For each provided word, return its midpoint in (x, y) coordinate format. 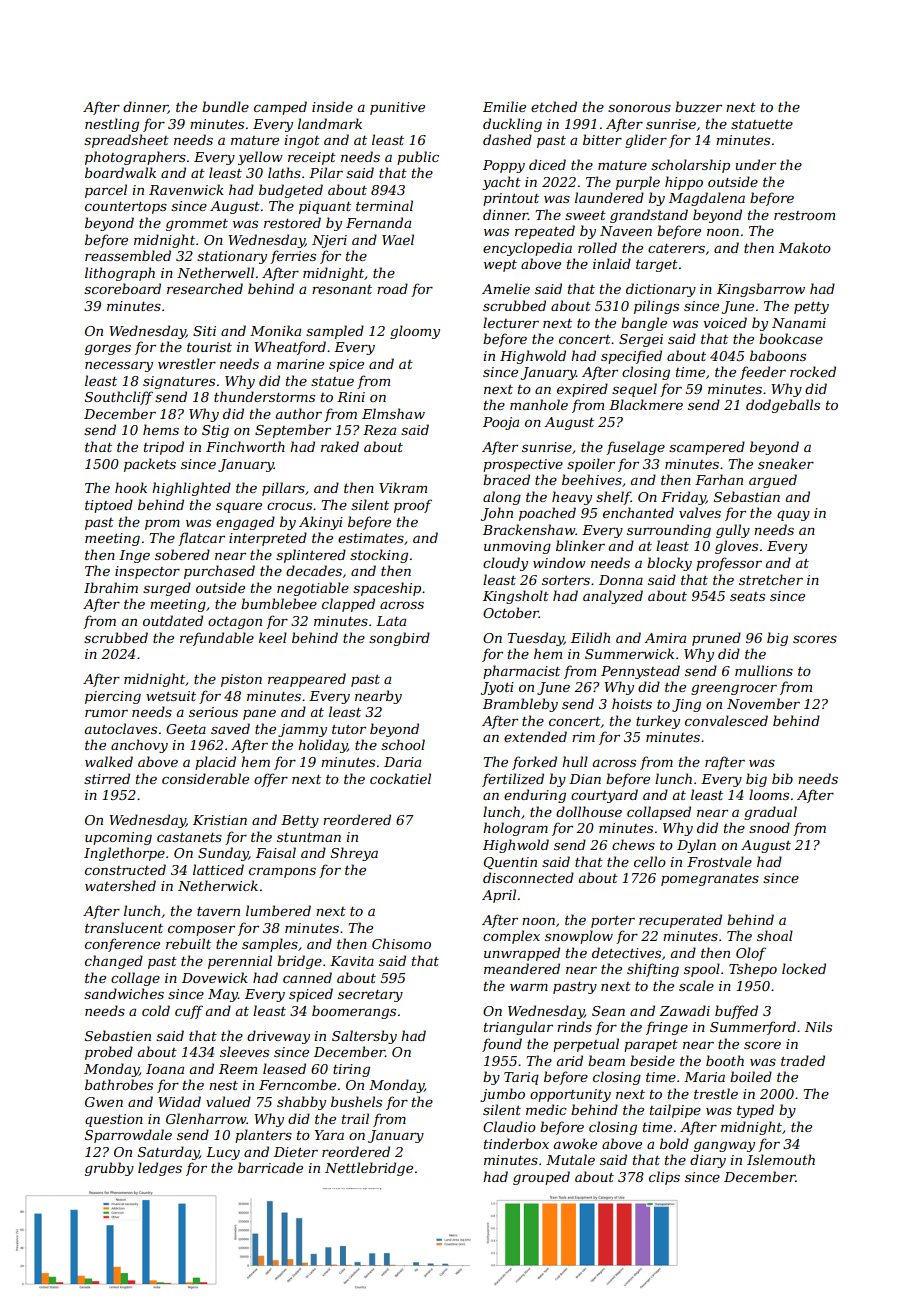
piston (241, 680)
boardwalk (120, 172)
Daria (402, 762)
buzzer (698, 107)
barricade (270, 1167)
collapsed (659, 813)
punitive (397, 108)
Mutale (570, 1159)
